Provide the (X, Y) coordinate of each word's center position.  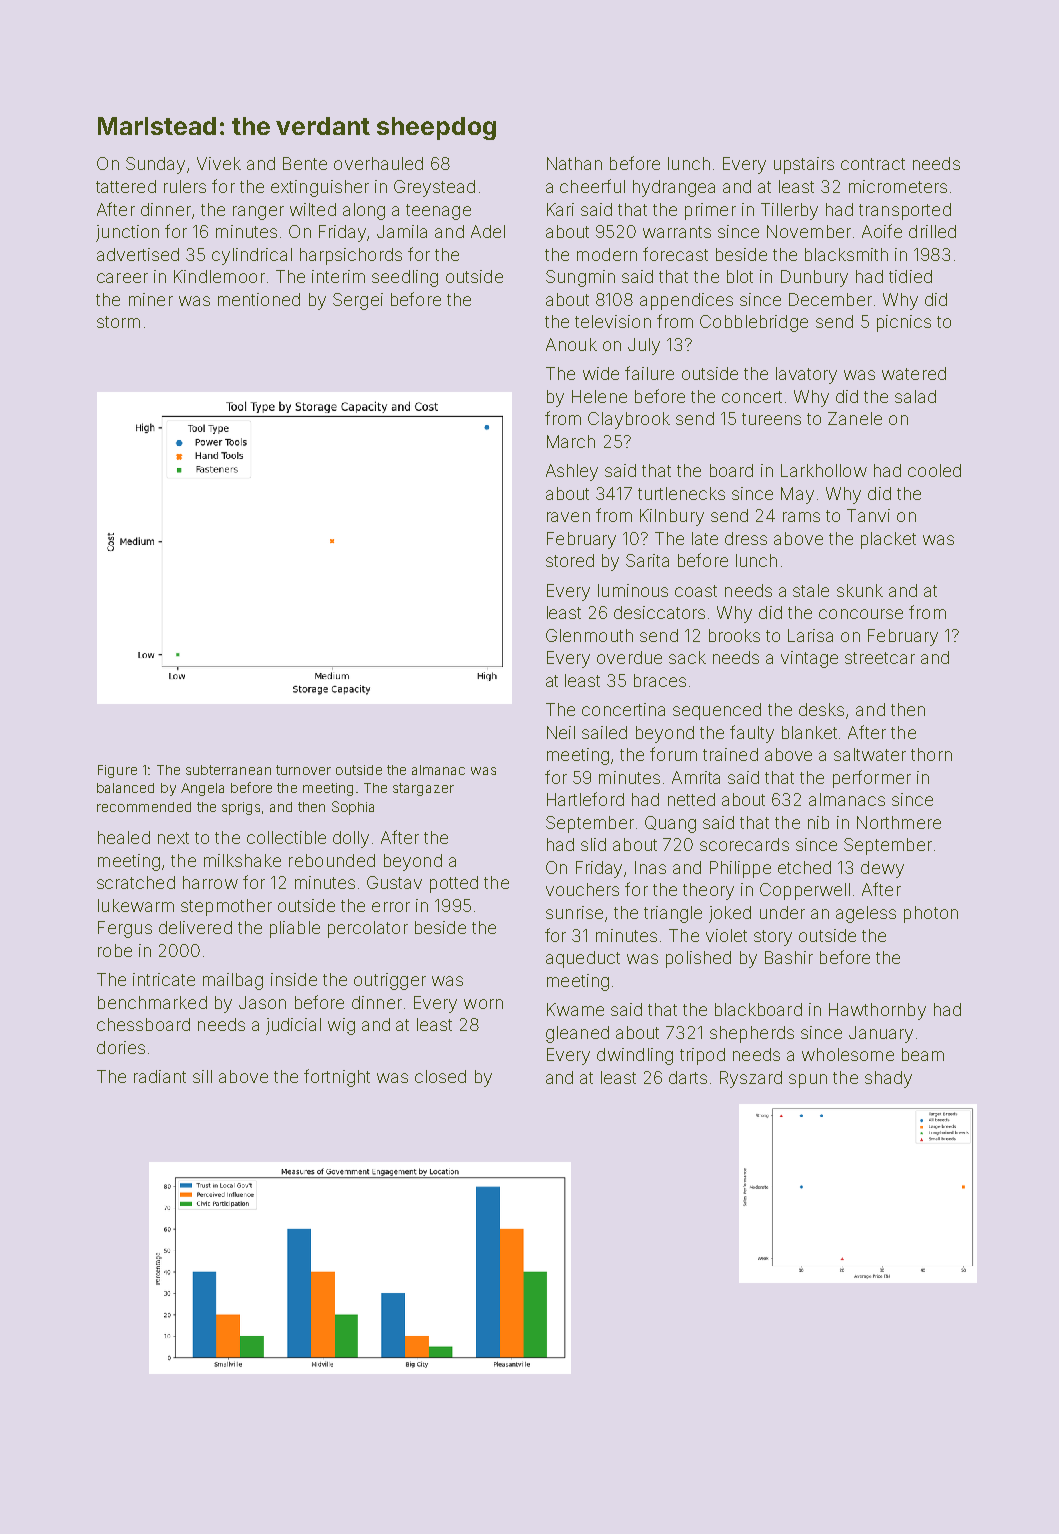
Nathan (574, 163)
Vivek (219, 163)
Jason (262, 1002)
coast (696, 591)
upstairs (804, 165)
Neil (561, 732)
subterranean (228, 770)
